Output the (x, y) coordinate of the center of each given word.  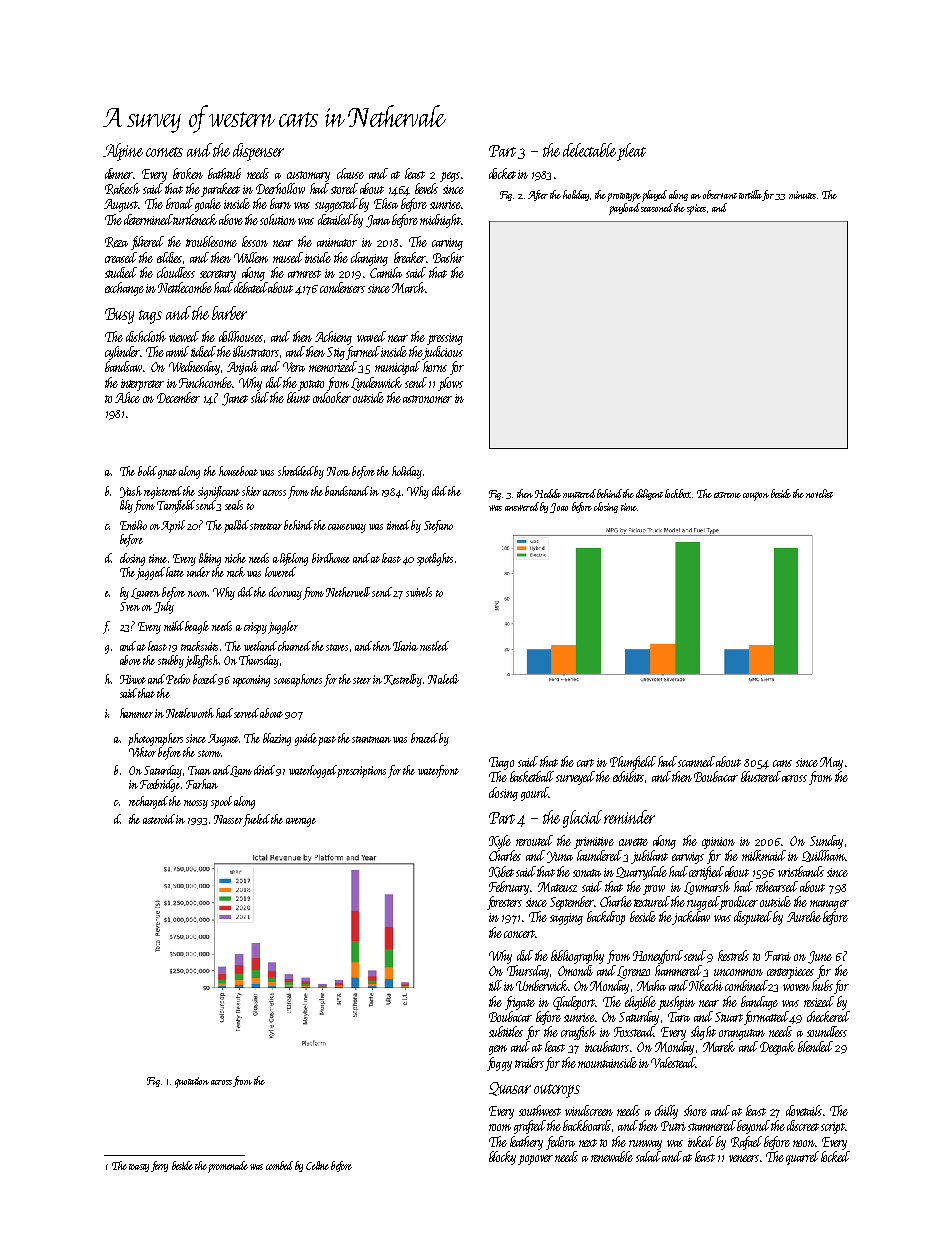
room (500, 1127)
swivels (419, 592)
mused (288, 257)
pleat (631, 152)
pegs (450, 177)
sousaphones (298, 680)
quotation (192, 1082)
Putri (673, 1126)
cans (782, 763)
